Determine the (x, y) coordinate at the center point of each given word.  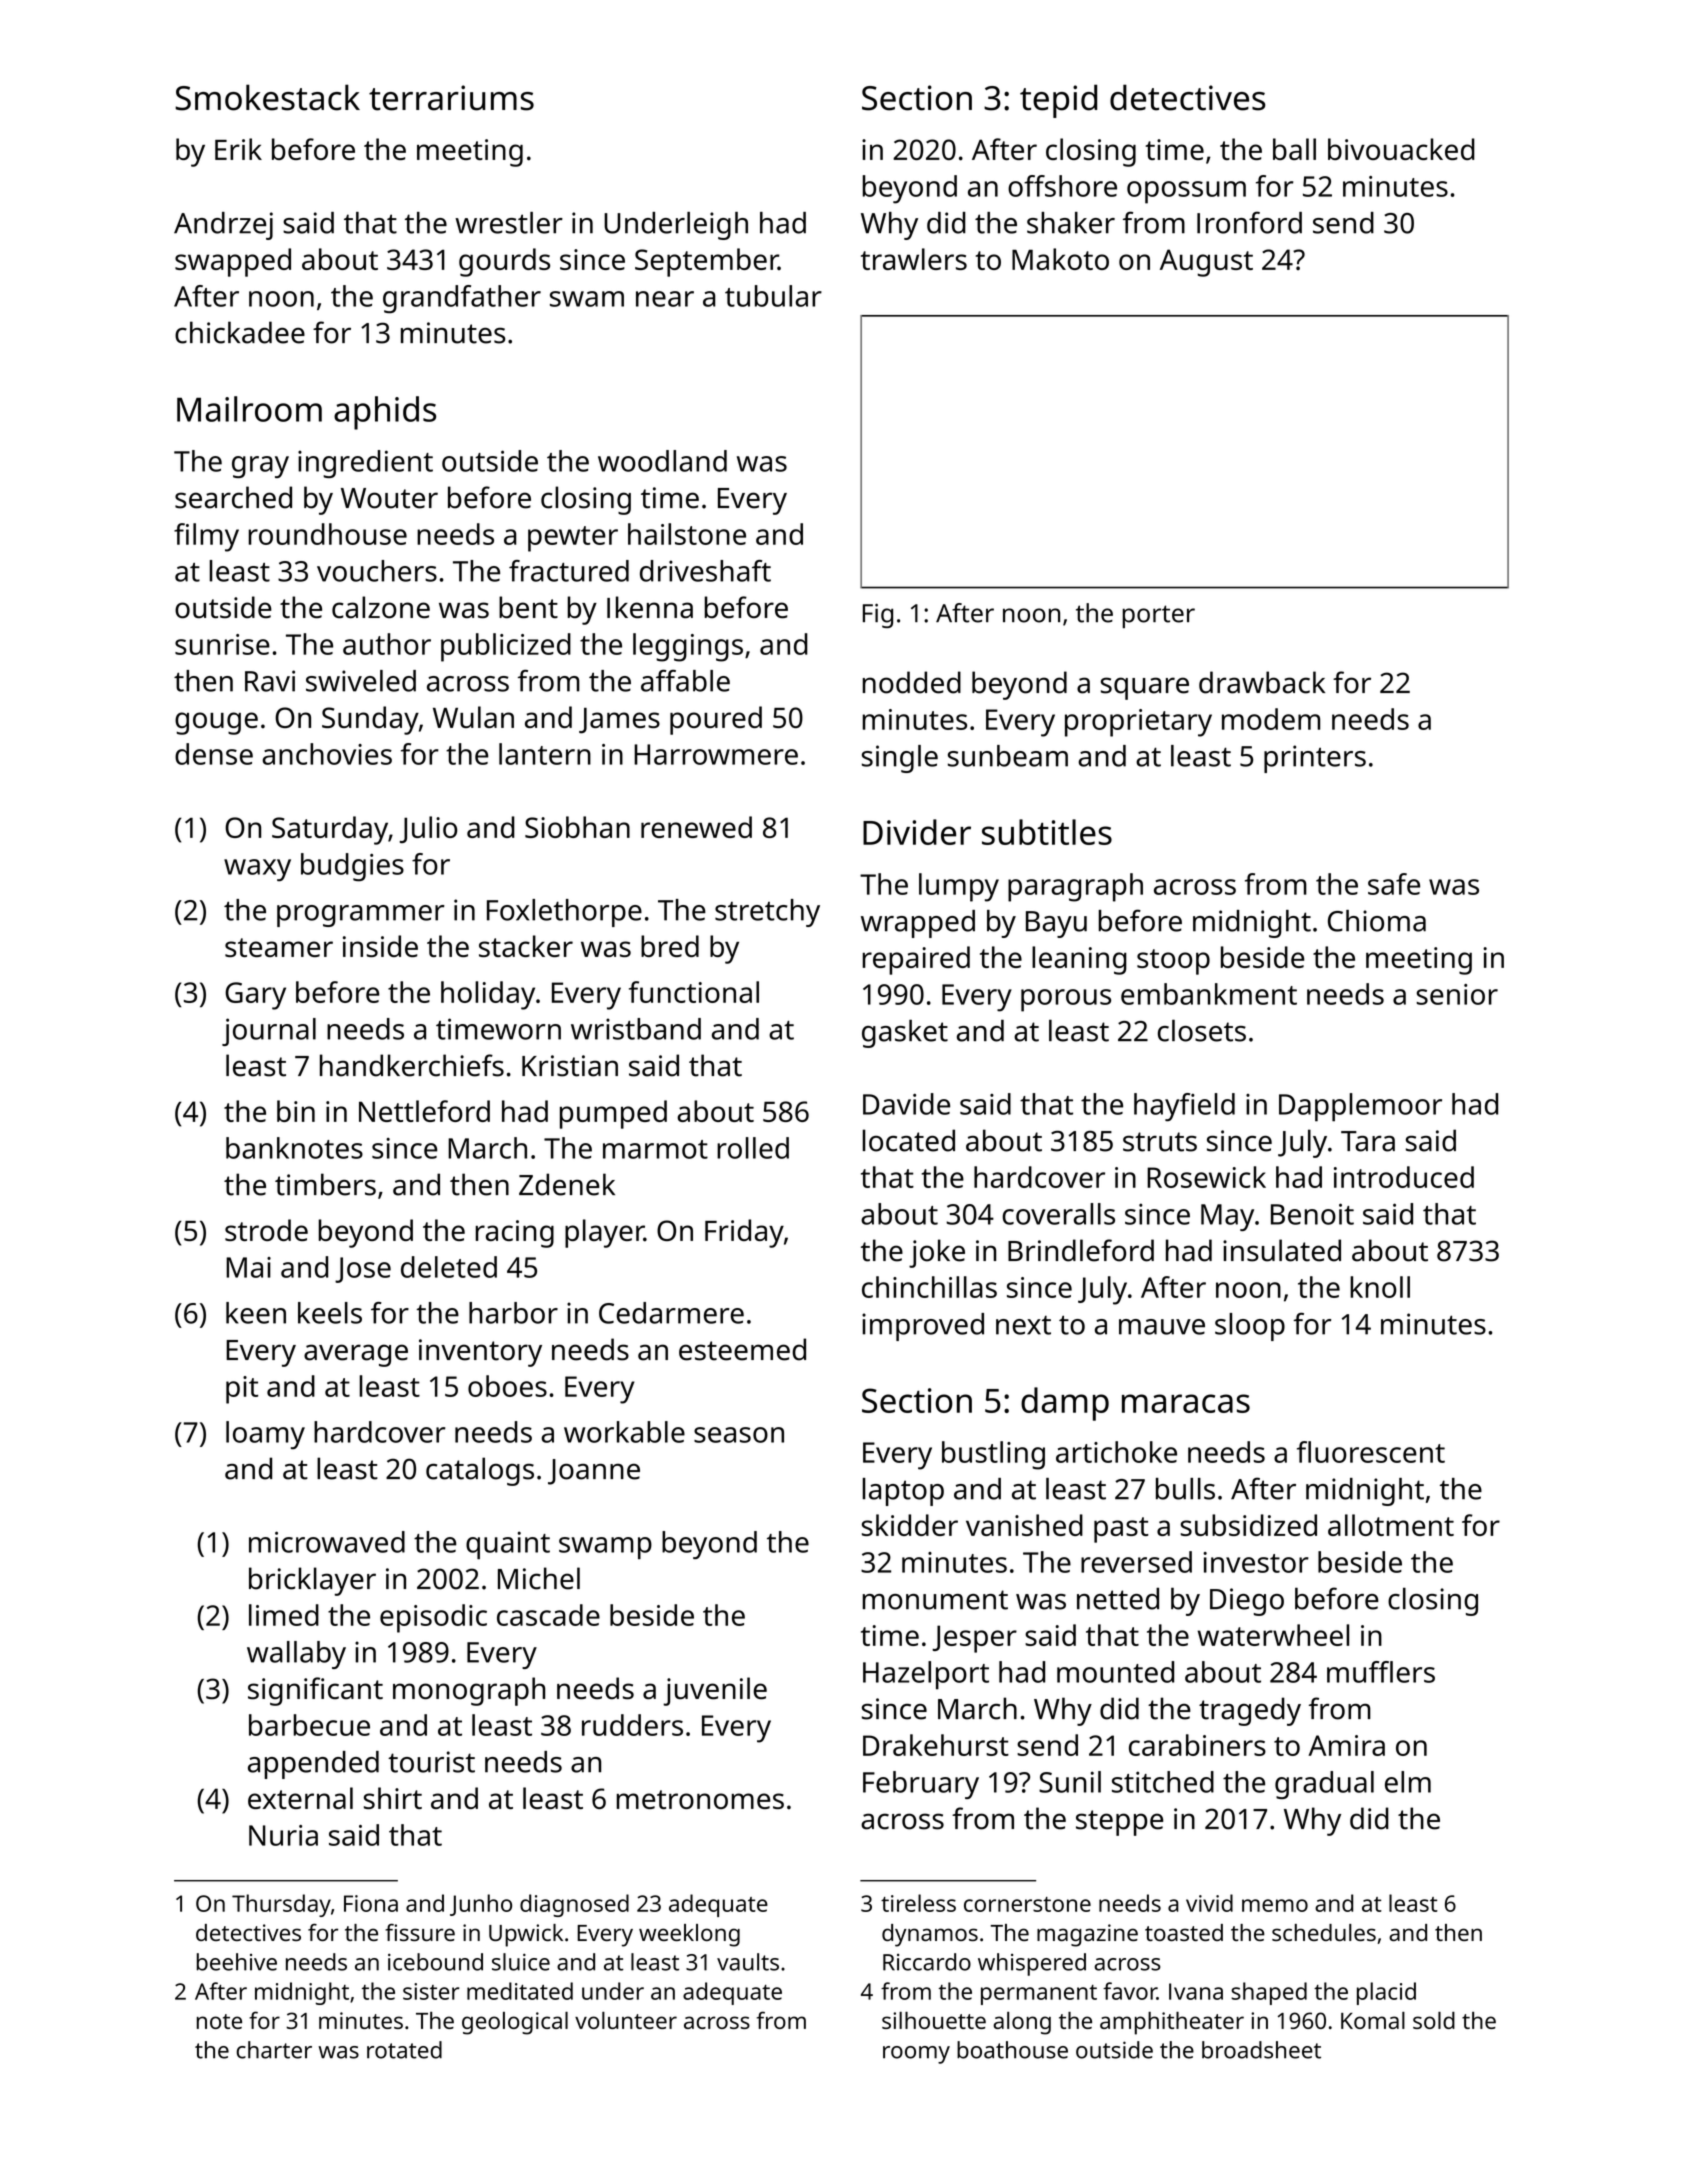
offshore (1062, 186)
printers (1315, 759)
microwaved (327, 1542)
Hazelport (926, 1675)
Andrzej (223, 226)
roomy (916, 2055)
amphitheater (1172, 2023)
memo (1275, 1905)
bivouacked (1401, 149)
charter (274, 2050)
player (604, 1233)
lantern (545, 754)
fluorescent (1371, 1452)
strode (266, 1230)
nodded (912, 682)
